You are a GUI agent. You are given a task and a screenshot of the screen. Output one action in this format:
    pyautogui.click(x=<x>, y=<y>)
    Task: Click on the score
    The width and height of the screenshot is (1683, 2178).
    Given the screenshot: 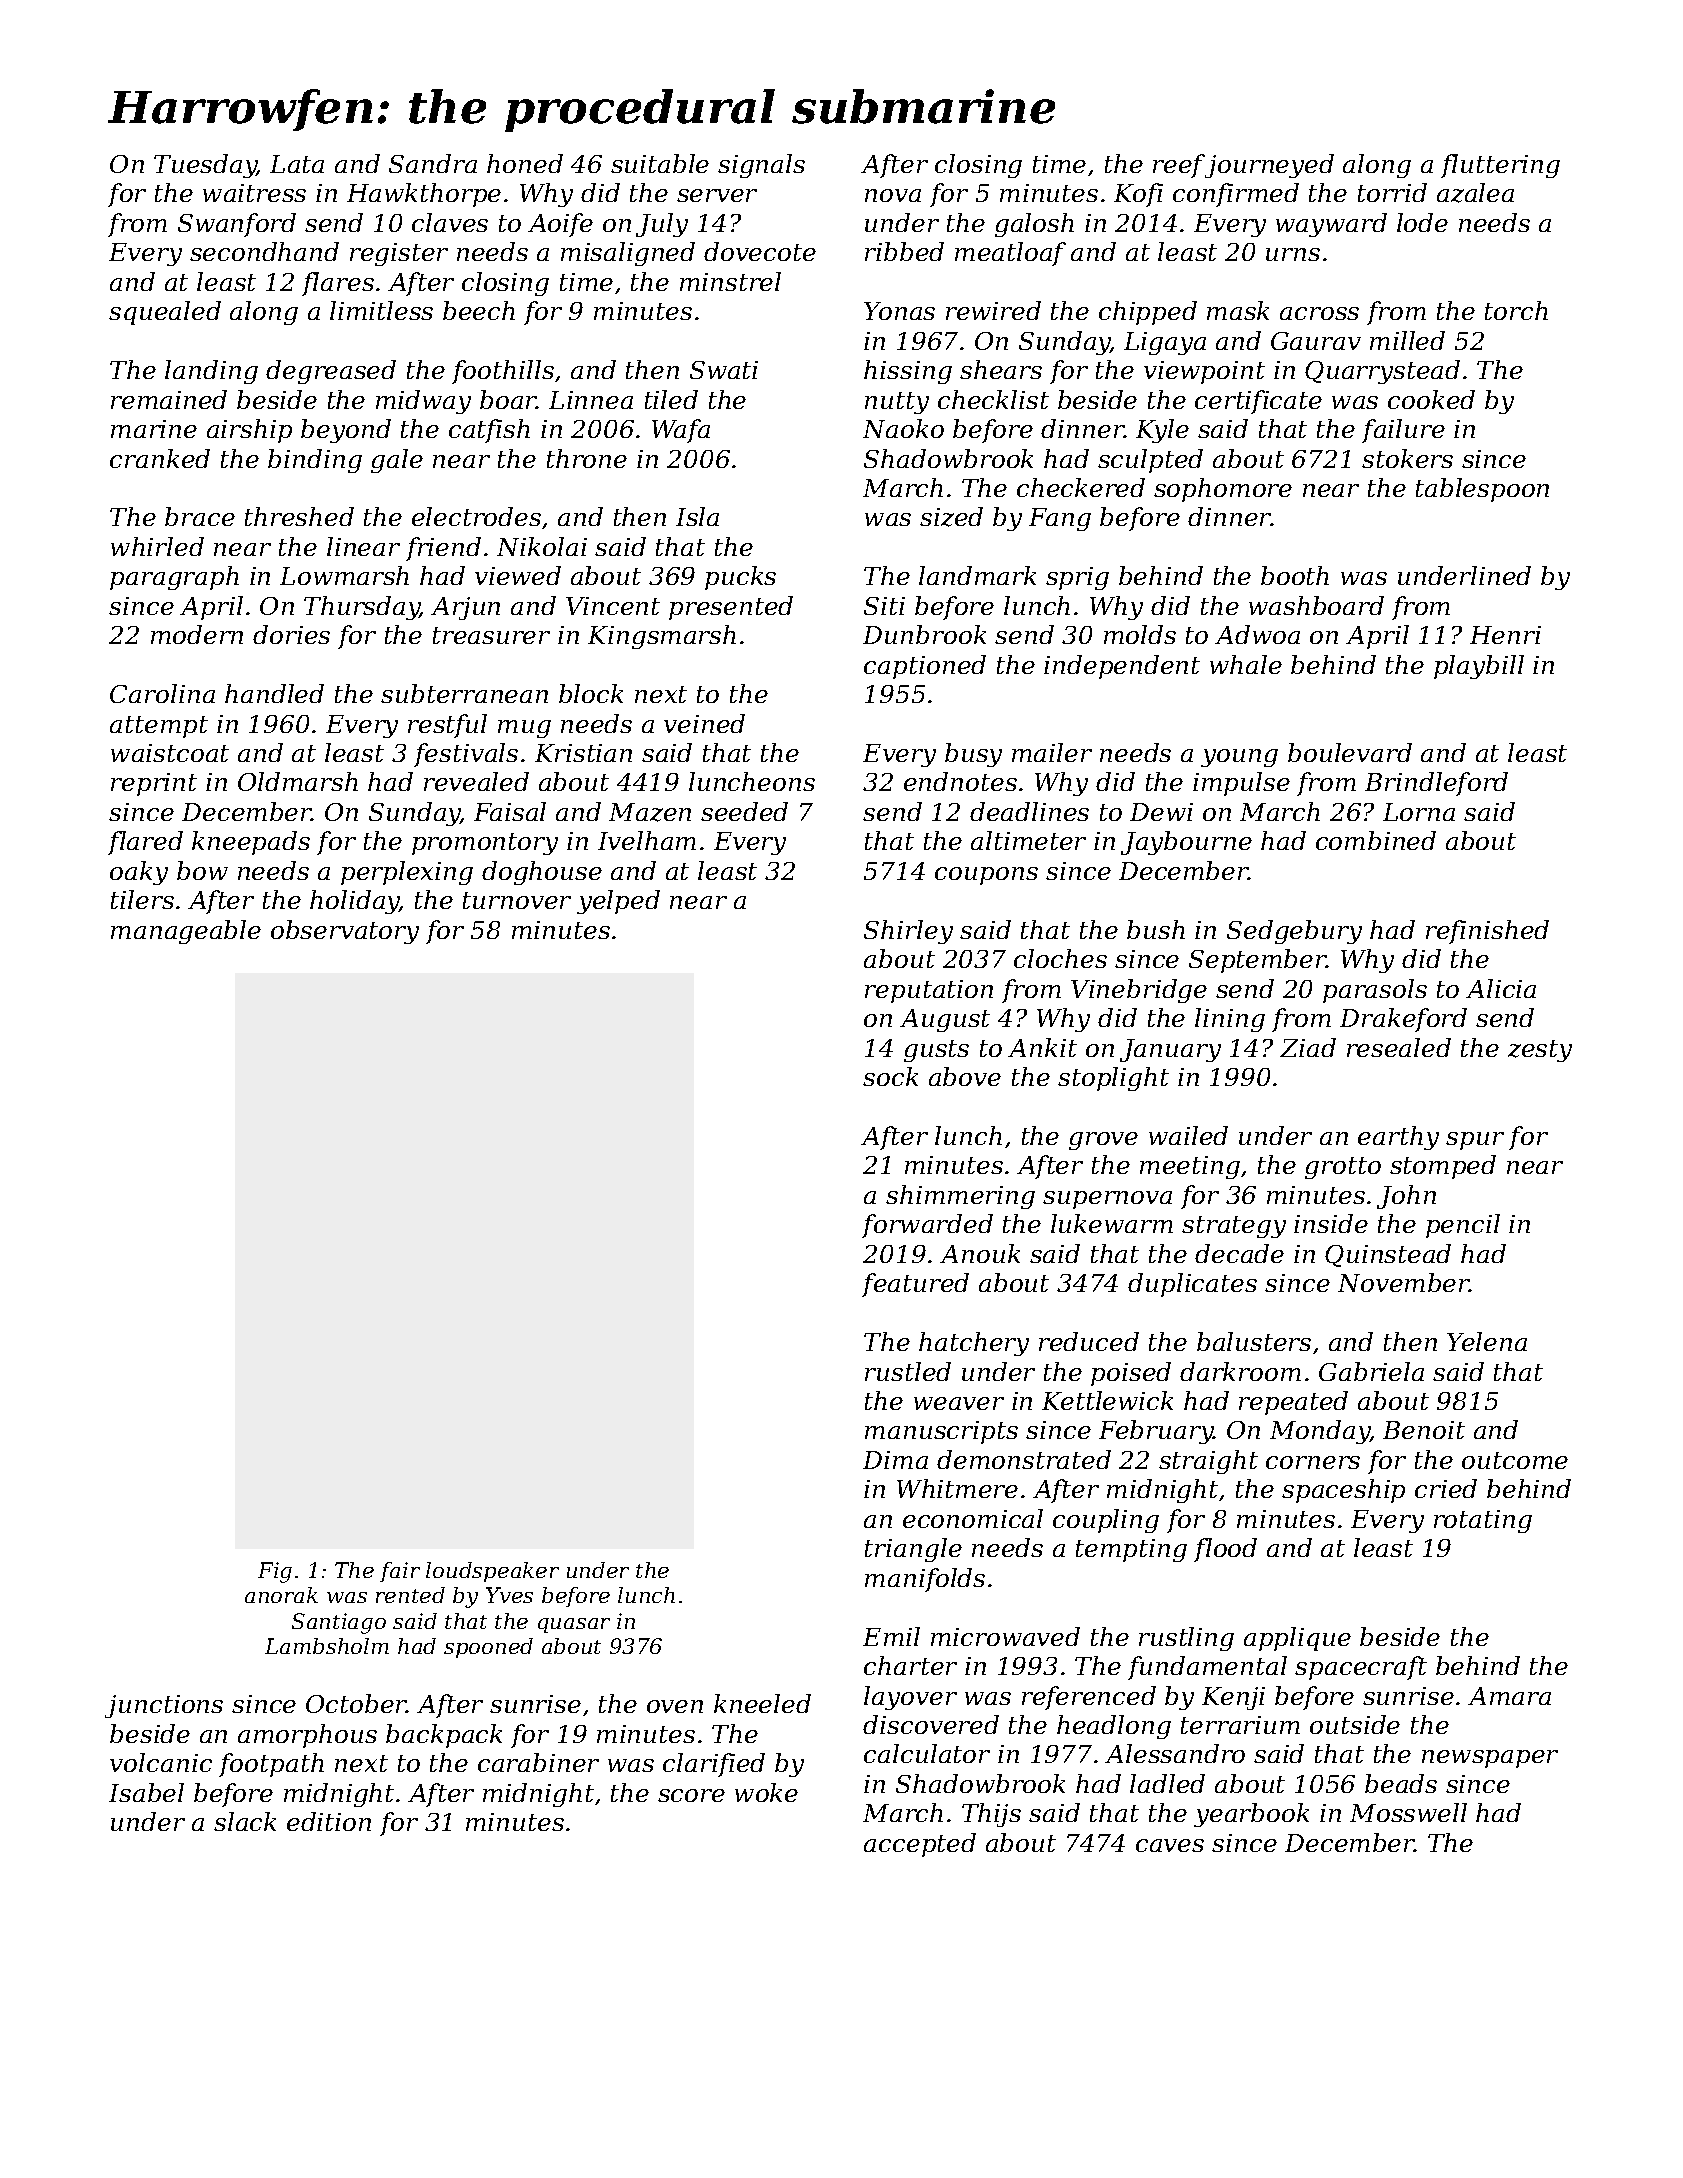 What is the action you would take?
    pyautogui.click(x=691, y=1795)
